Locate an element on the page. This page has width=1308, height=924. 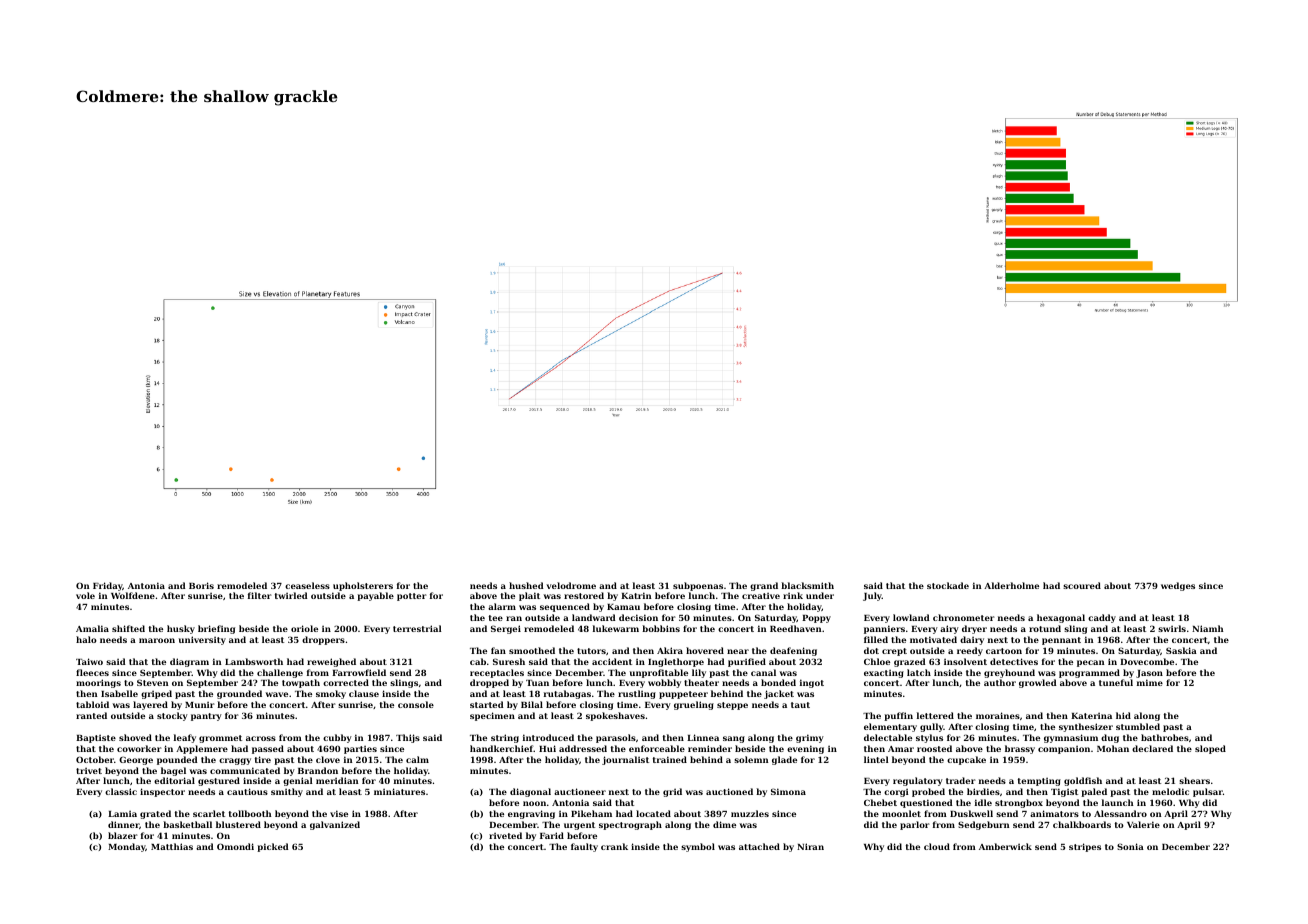
towpath is located at coordinates (301, 683).
